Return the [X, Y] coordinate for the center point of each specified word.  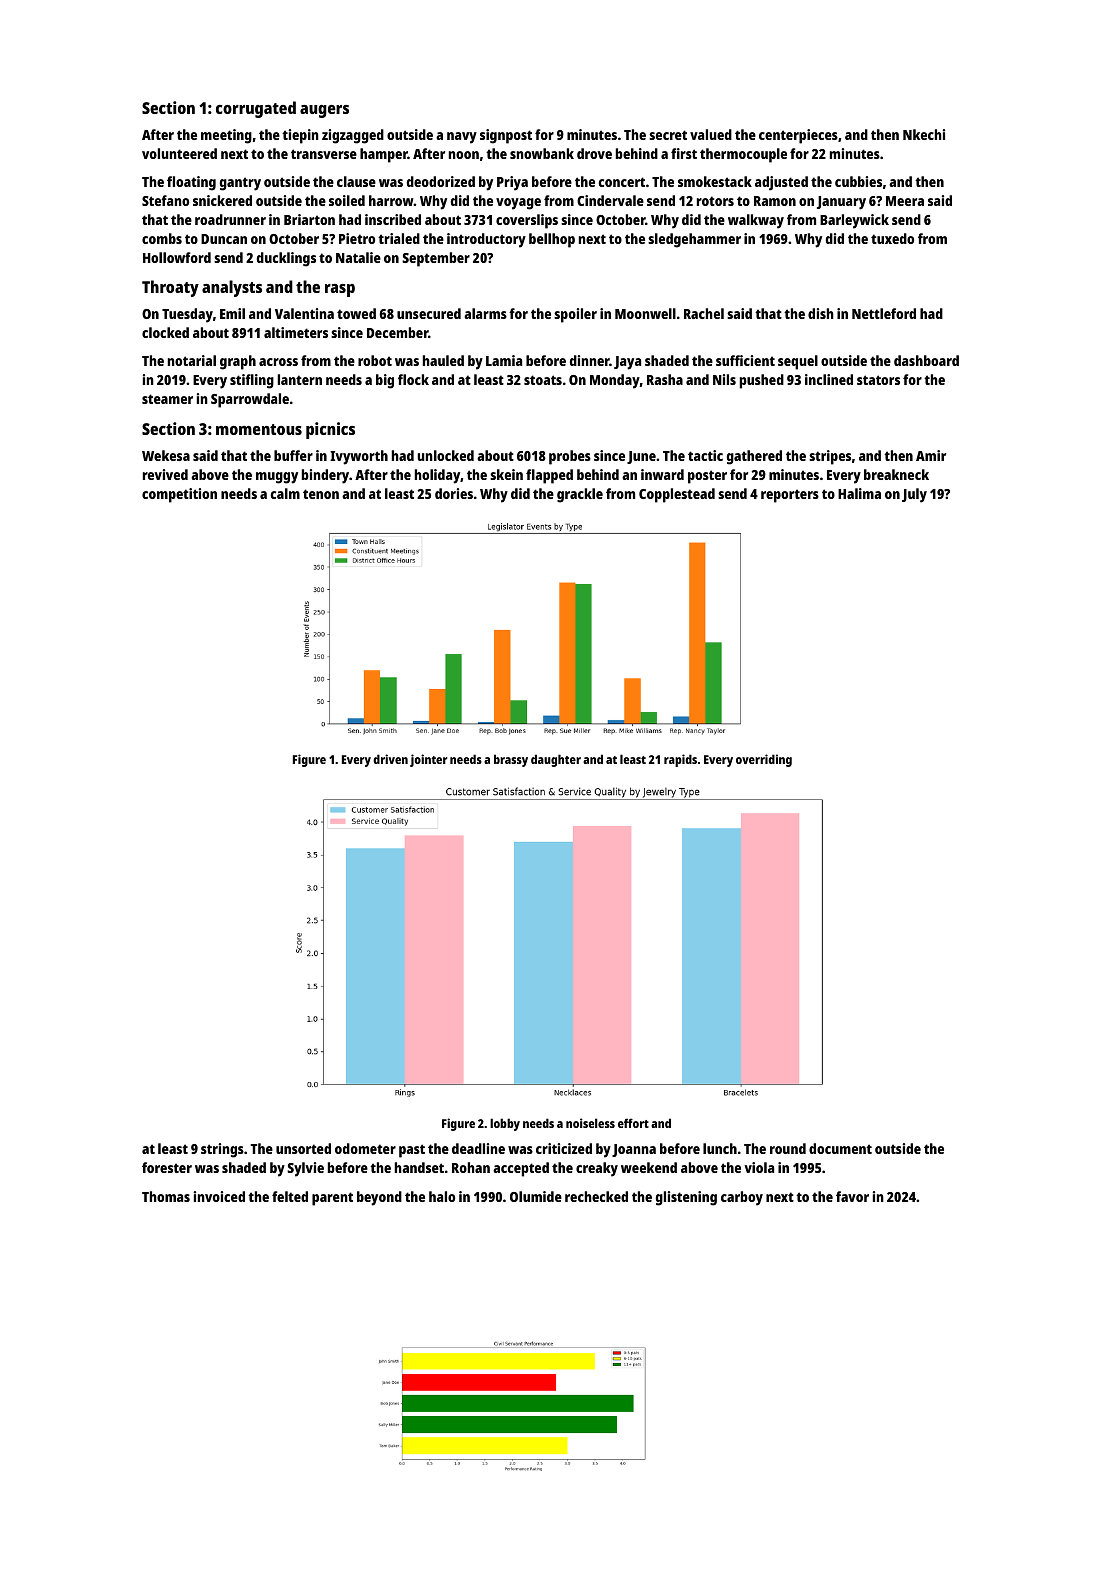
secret [668, 135]
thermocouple [743, 155]
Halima [859, 493]
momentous [259, 429]
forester [167, 1167]
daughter [556, 760]
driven [390, 759]
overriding [764, 760]
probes [570, 457]
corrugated [256, 109]
